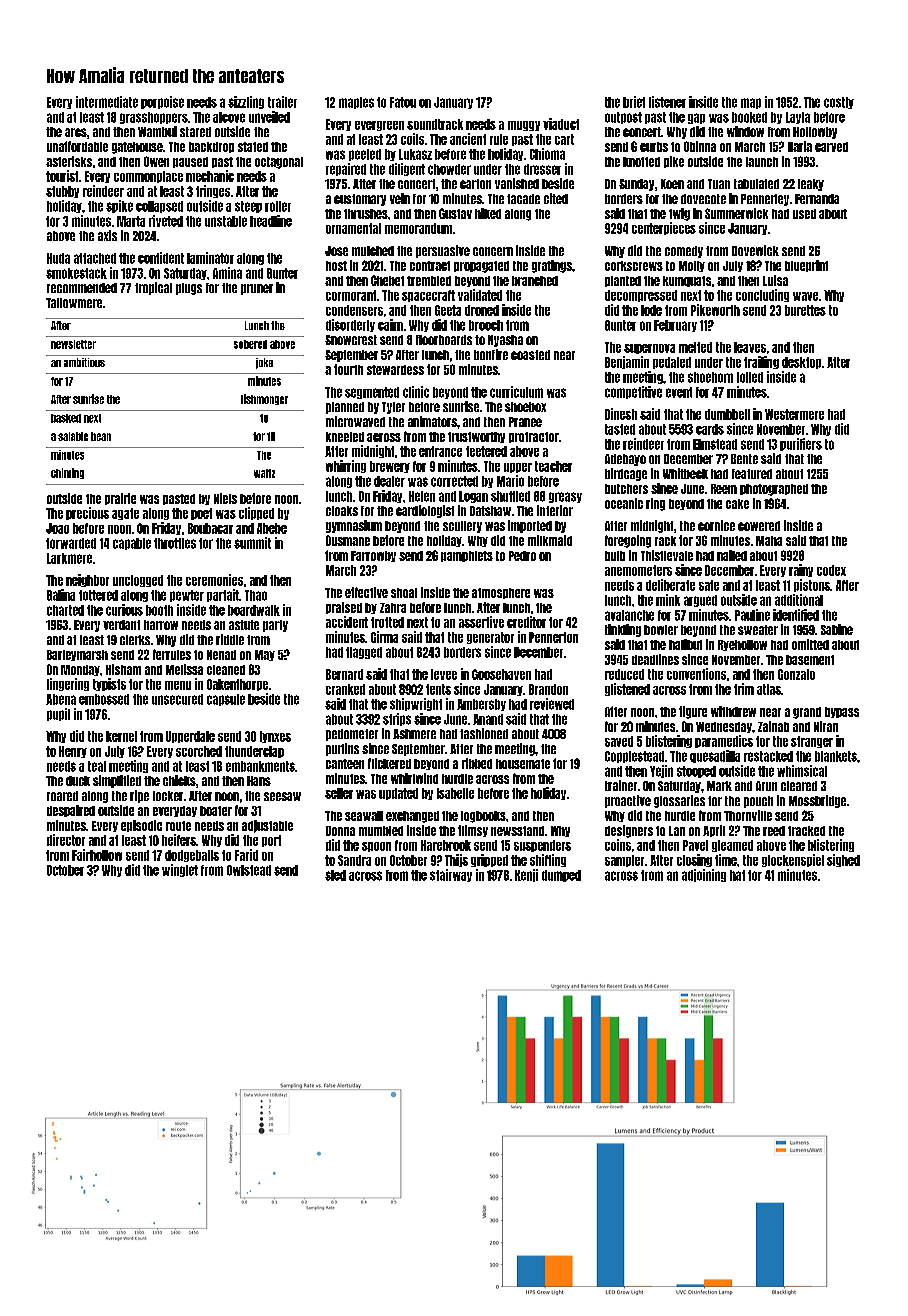  I want to click on contract, so click(430, 266).
